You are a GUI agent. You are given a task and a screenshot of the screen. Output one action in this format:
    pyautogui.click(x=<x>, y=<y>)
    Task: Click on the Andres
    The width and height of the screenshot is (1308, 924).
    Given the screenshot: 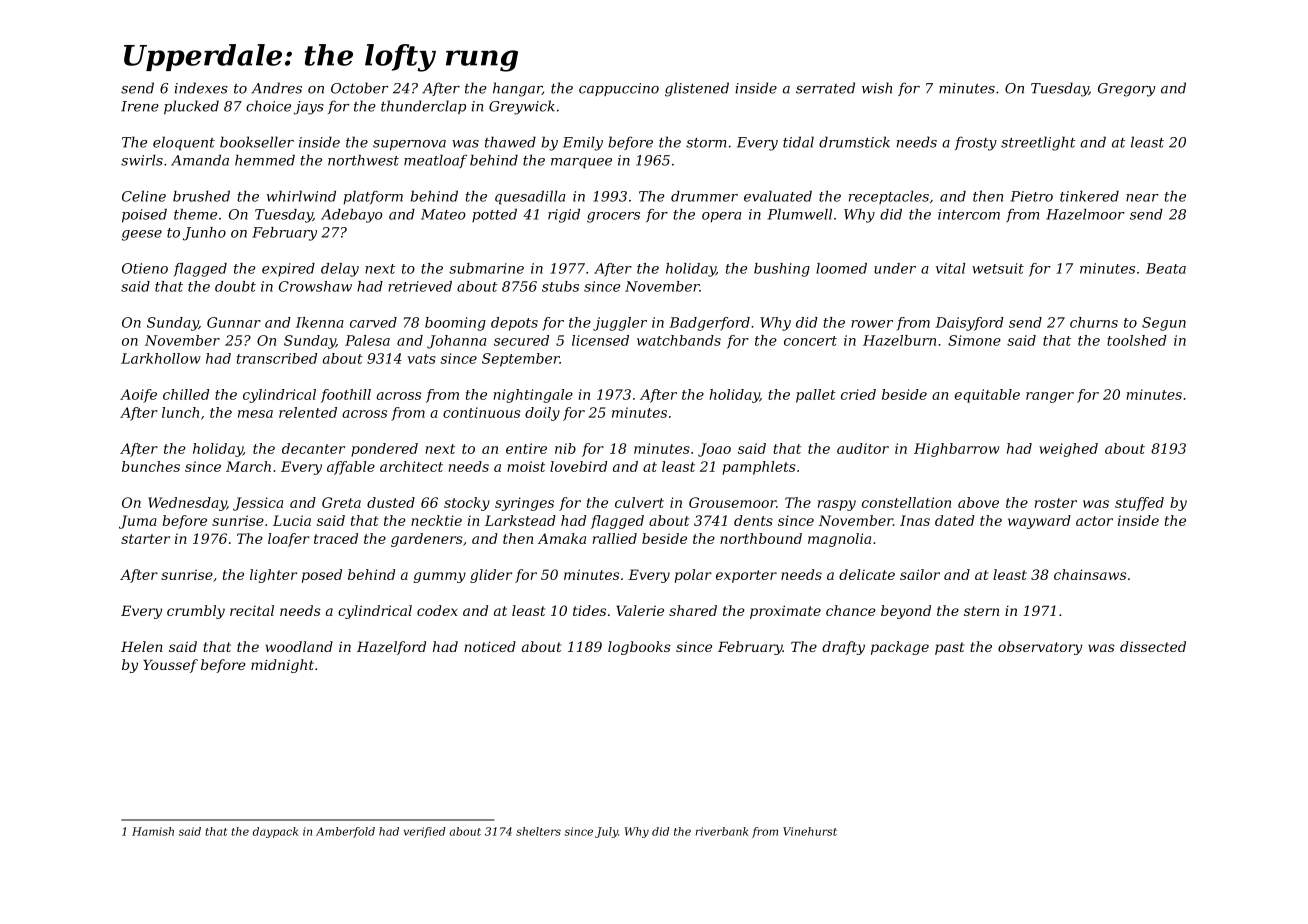 What is the action you would take?
    pyautogui.click(x=276, y=88)
